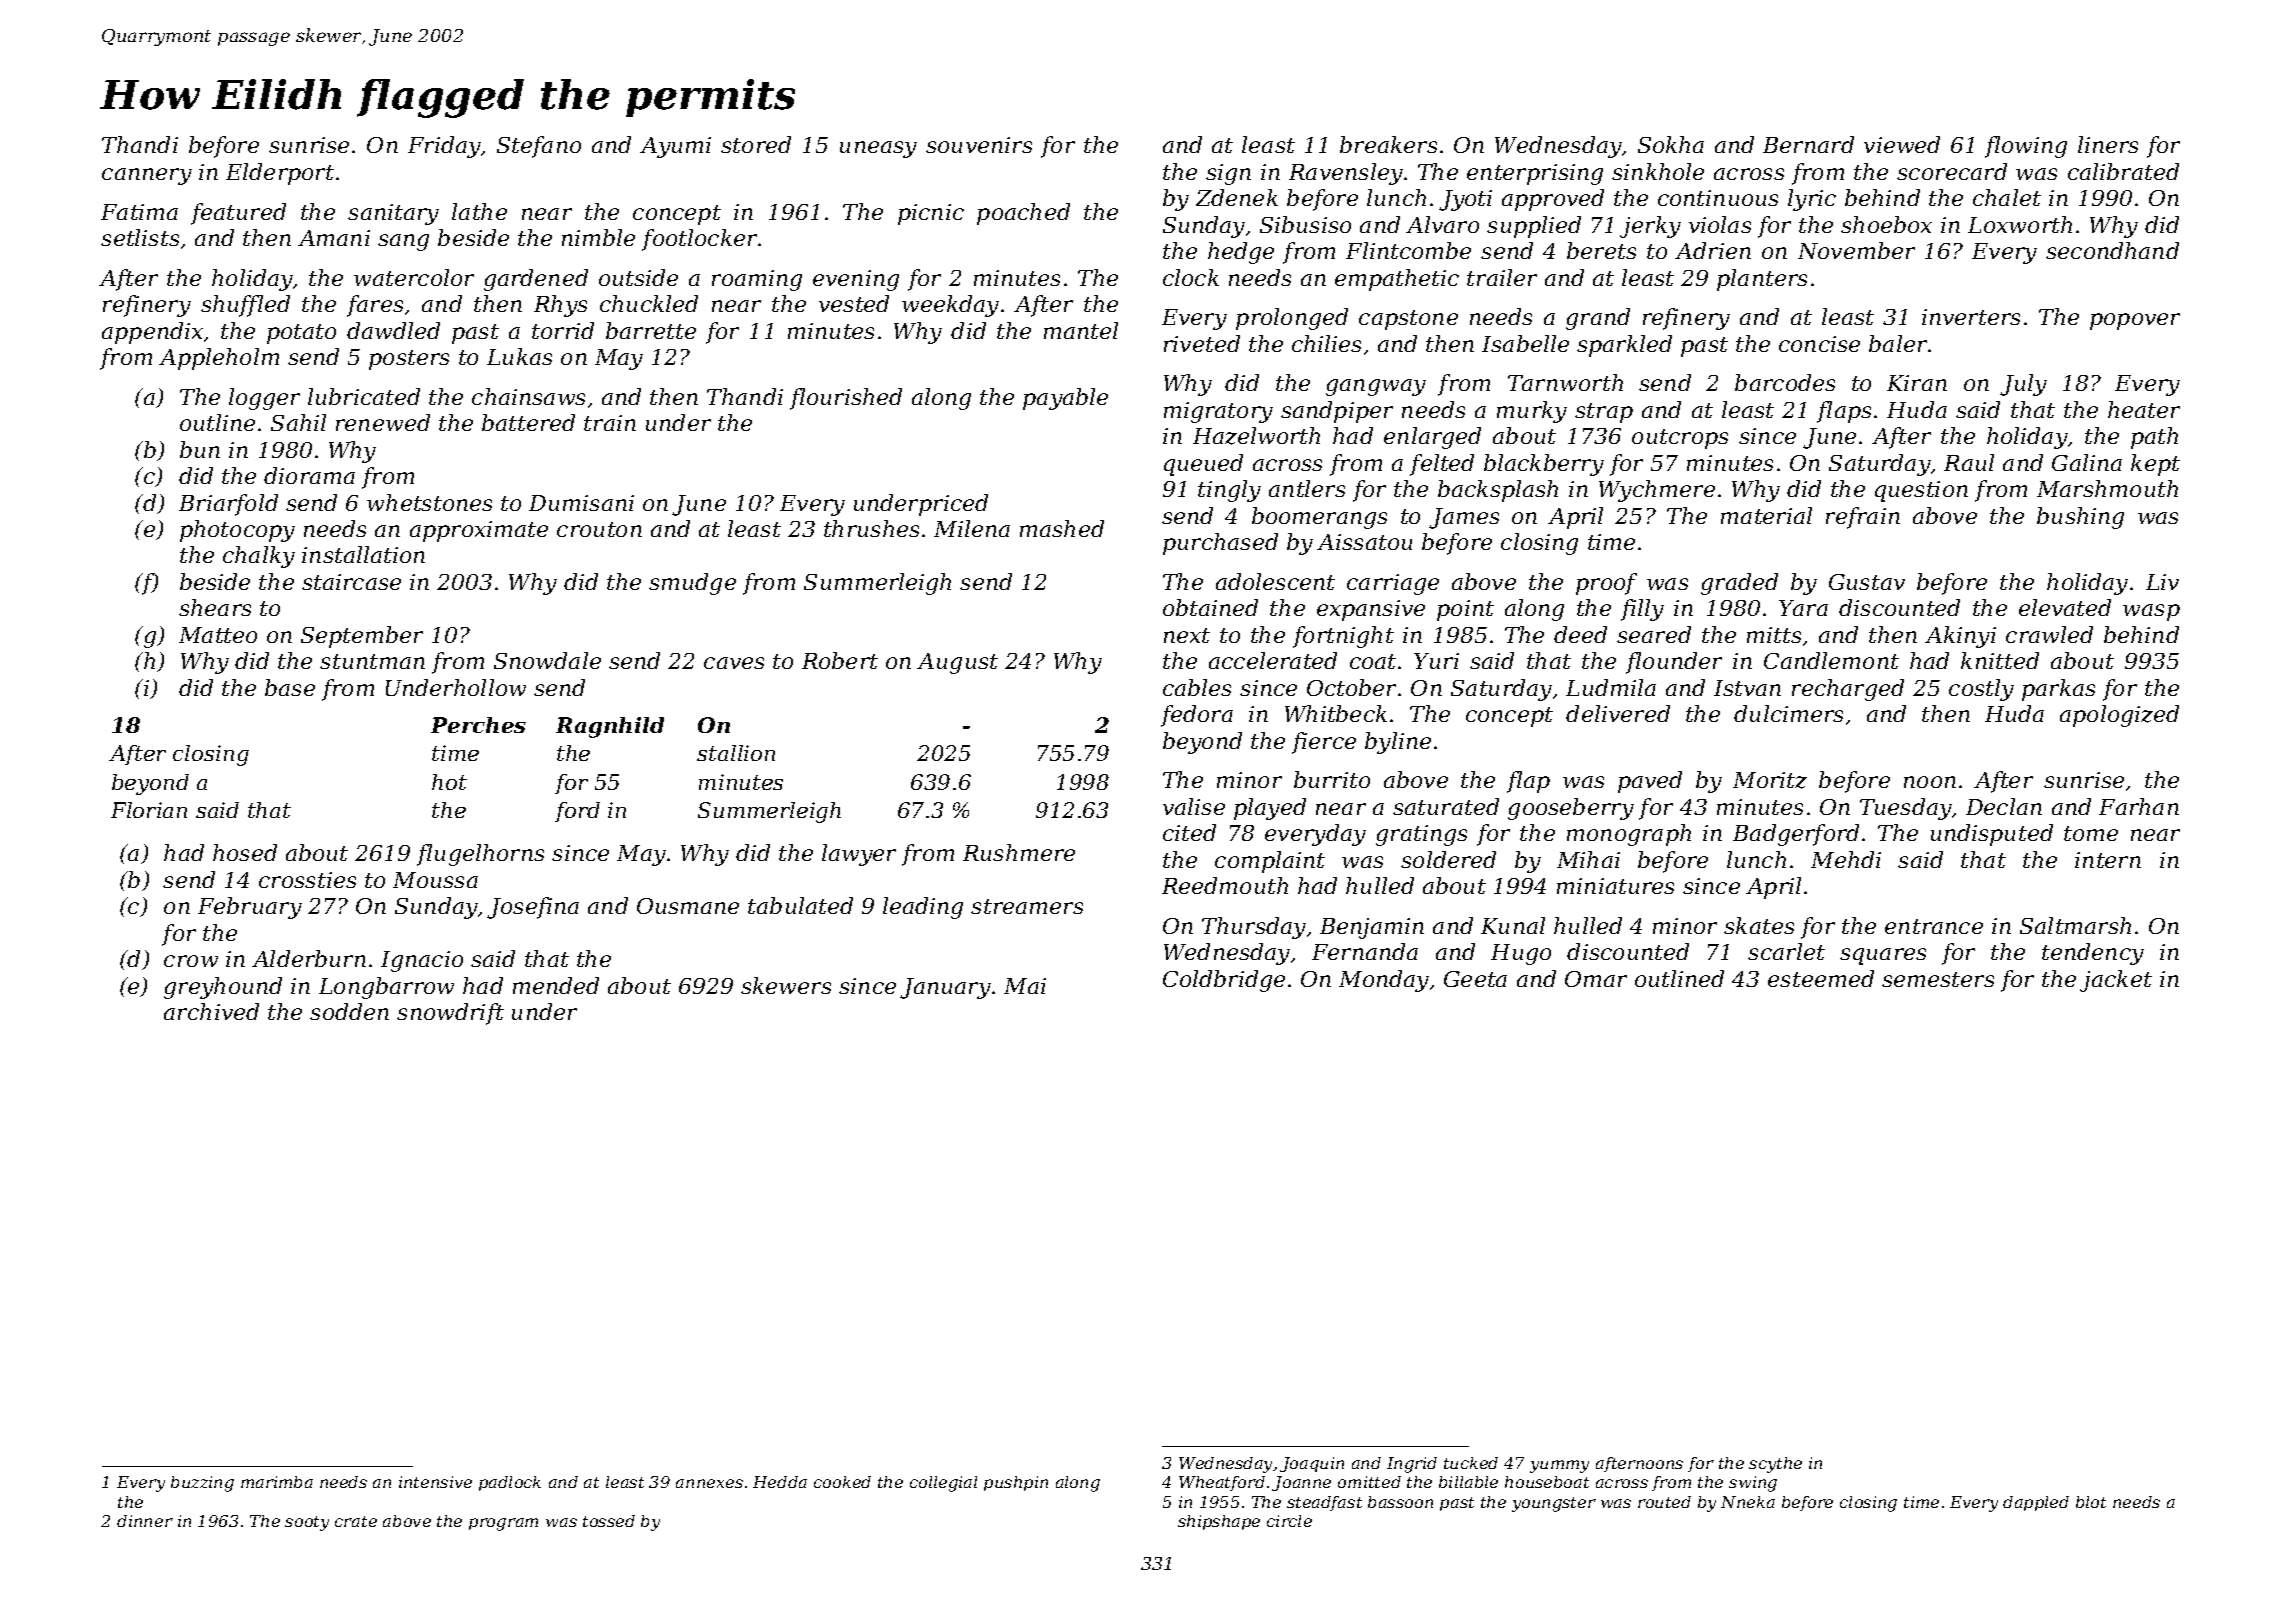 The image size is (2282, 1614). I want to click on flugelhorns, so click(480, 855).
